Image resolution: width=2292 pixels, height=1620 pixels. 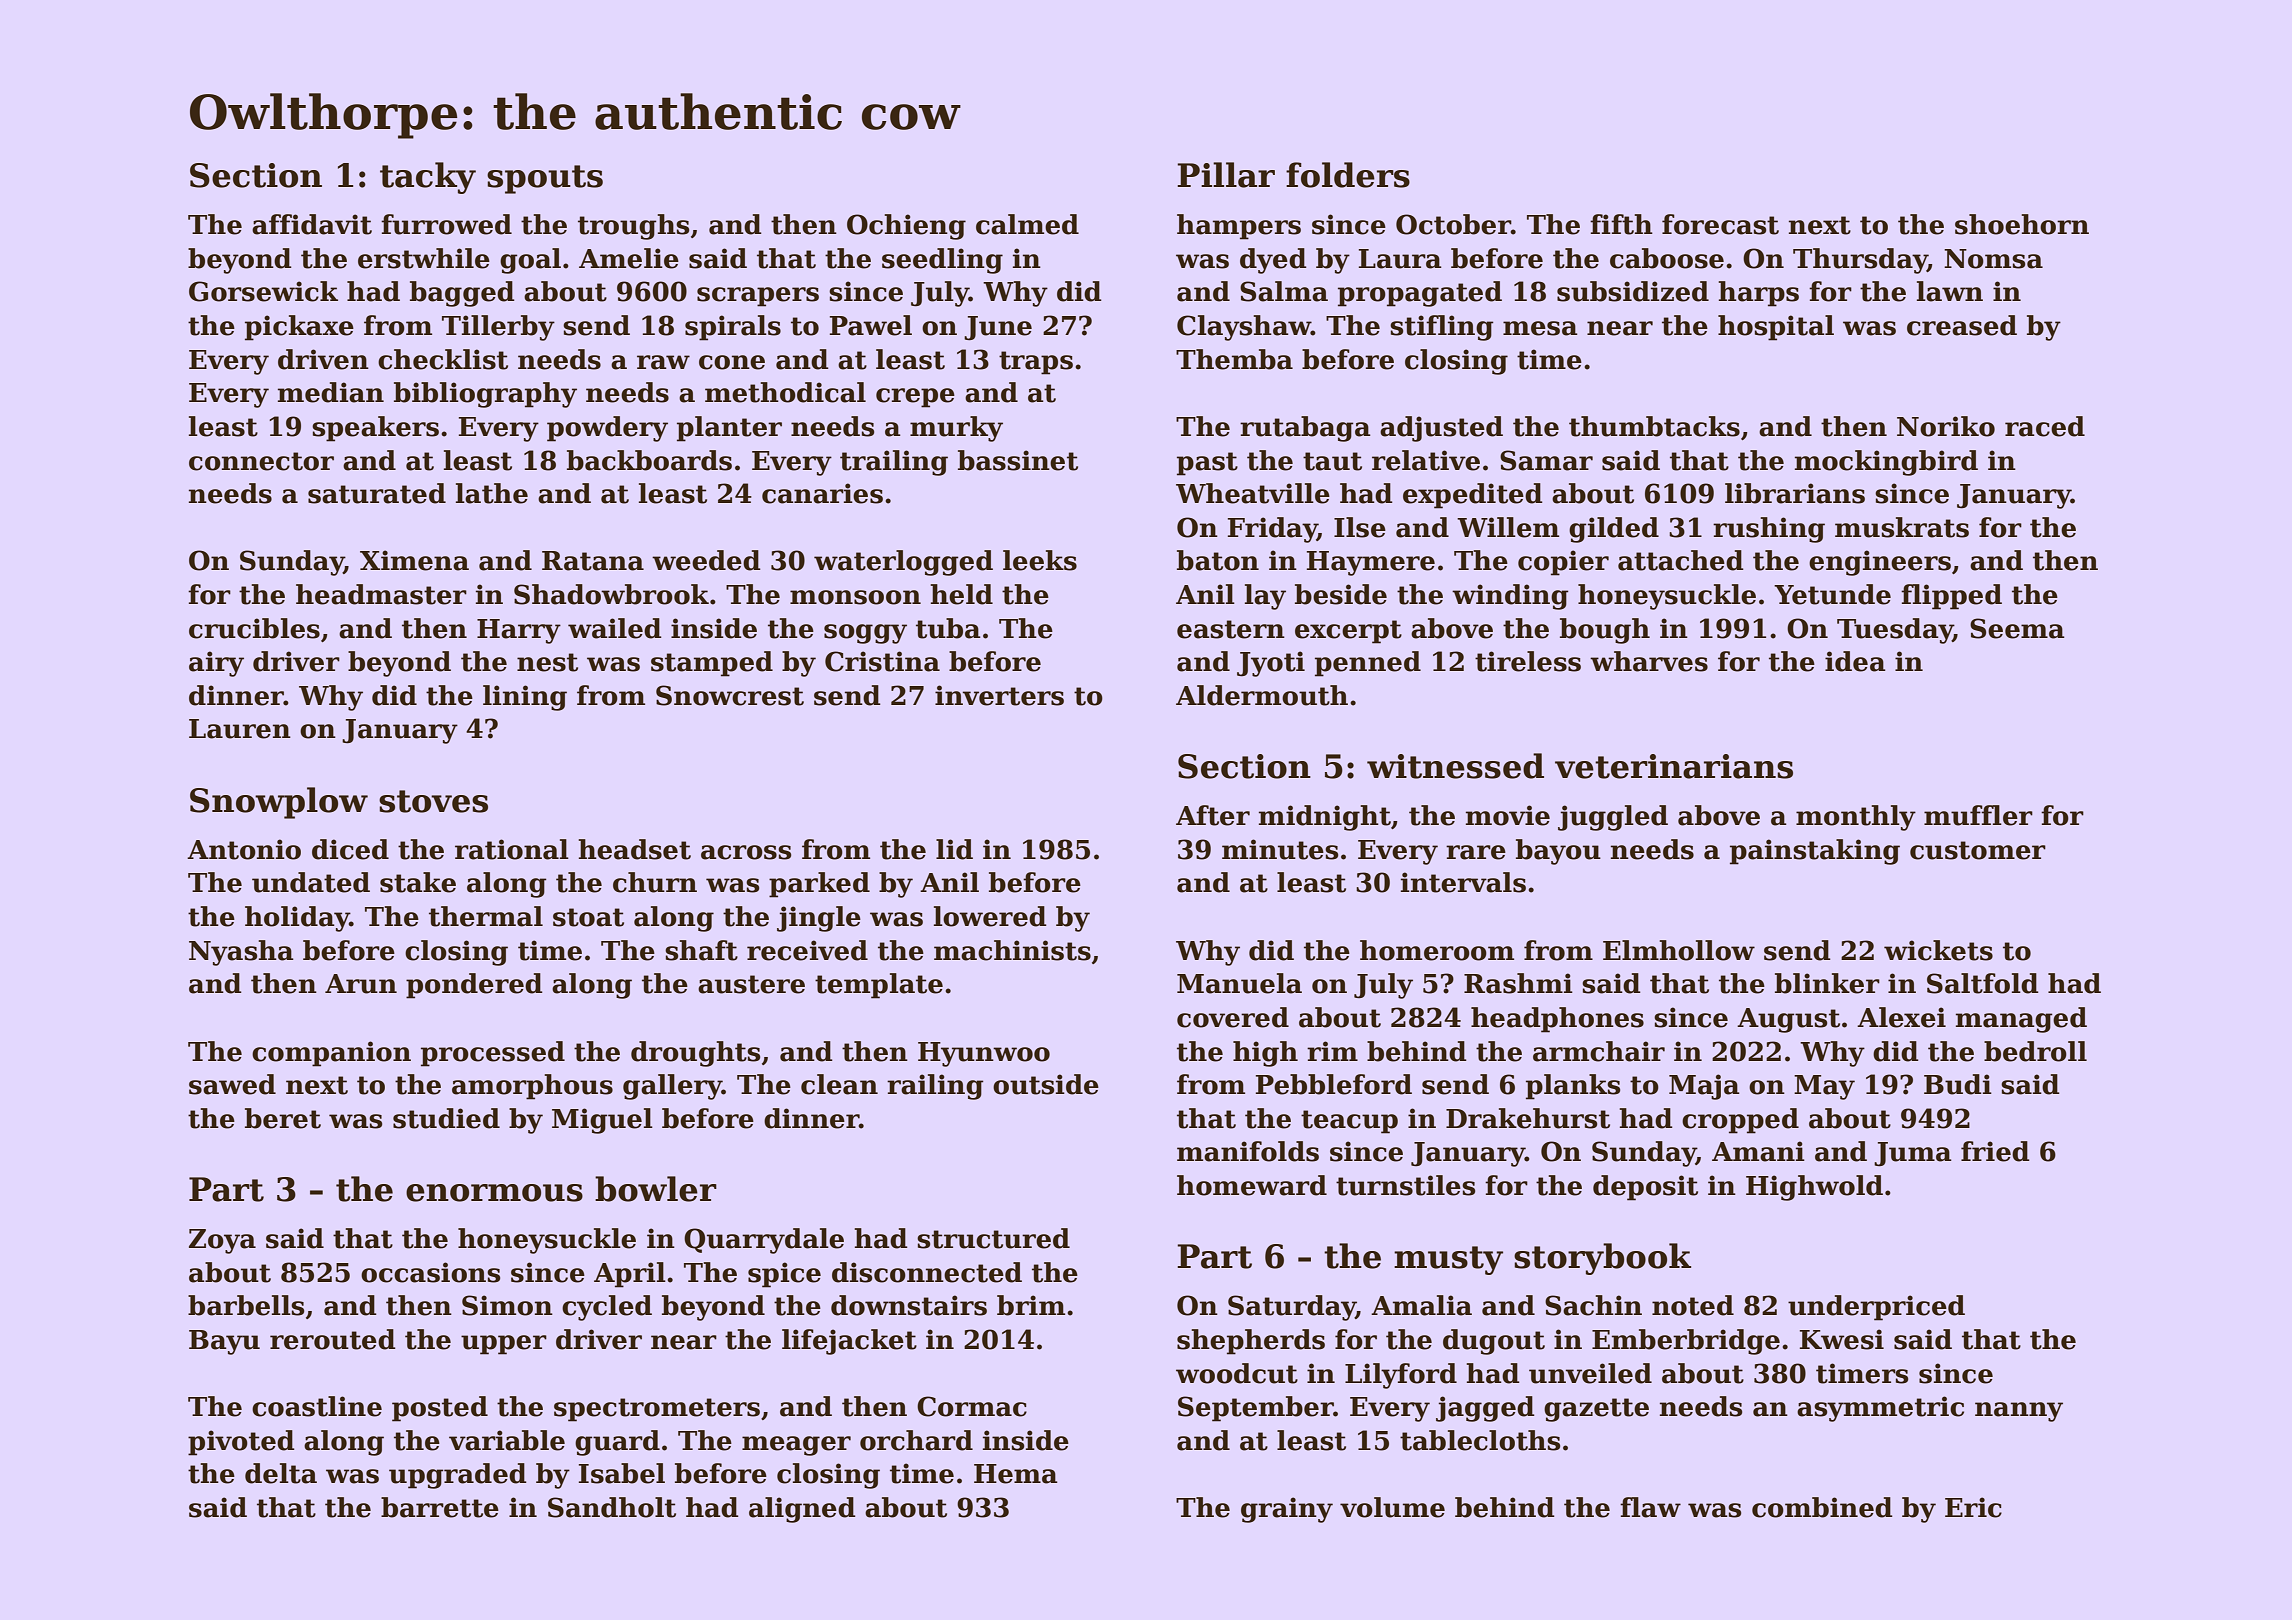 What do you see at coordinates (1463, 882) in the screenshot?
I see `intervals` at bounding box center [1463, 882].
